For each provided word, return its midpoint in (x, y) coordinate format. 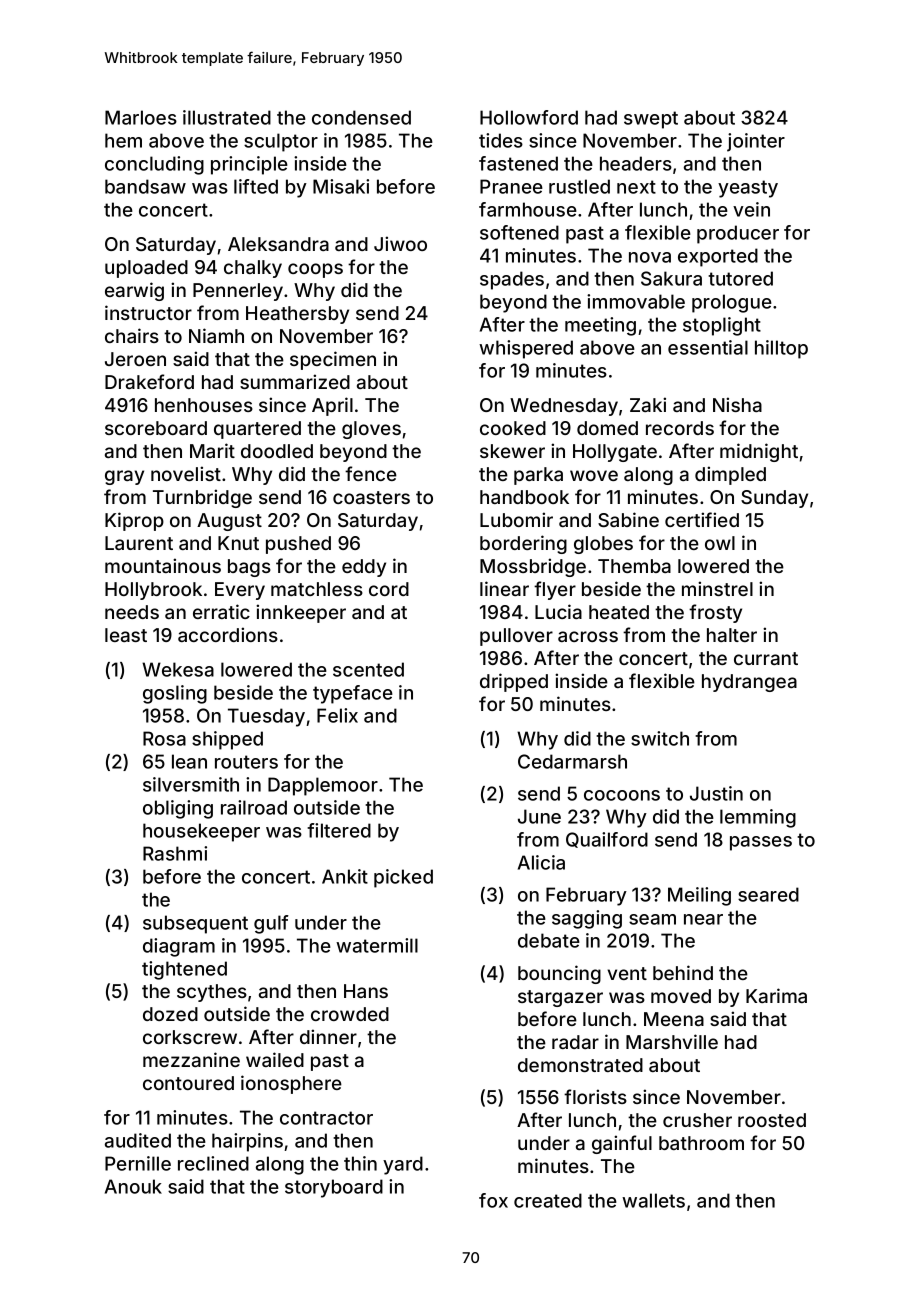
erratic (221, 611)
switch (660, 738)
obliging (178, 809)
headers (636, 163)
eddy (364, 568)
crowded (350, 1014)
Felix (337, 715)
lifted (256, 186)
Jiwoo (400, 243)
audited (138, 1140)
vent (627, 973)
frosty (715, 613)
